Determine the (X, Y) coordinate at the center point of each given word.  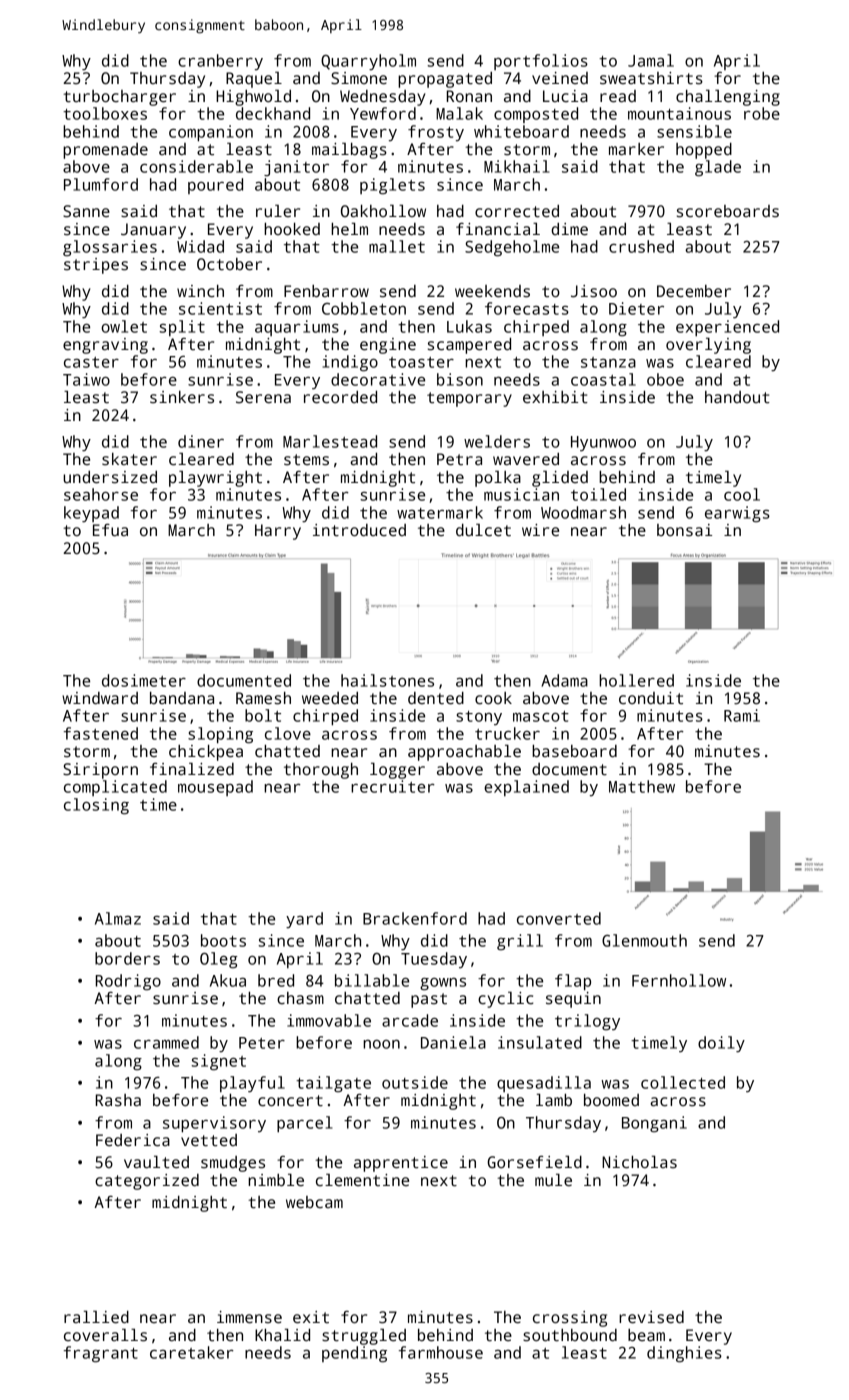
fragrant (101, 1354)
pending (354, 1354)
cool (742, 494)
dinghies (684, 1354)
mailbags (349, 151)
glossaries (110, 248)
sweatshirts (651, 78)
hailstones (387, 680)
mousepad (215, 788)
